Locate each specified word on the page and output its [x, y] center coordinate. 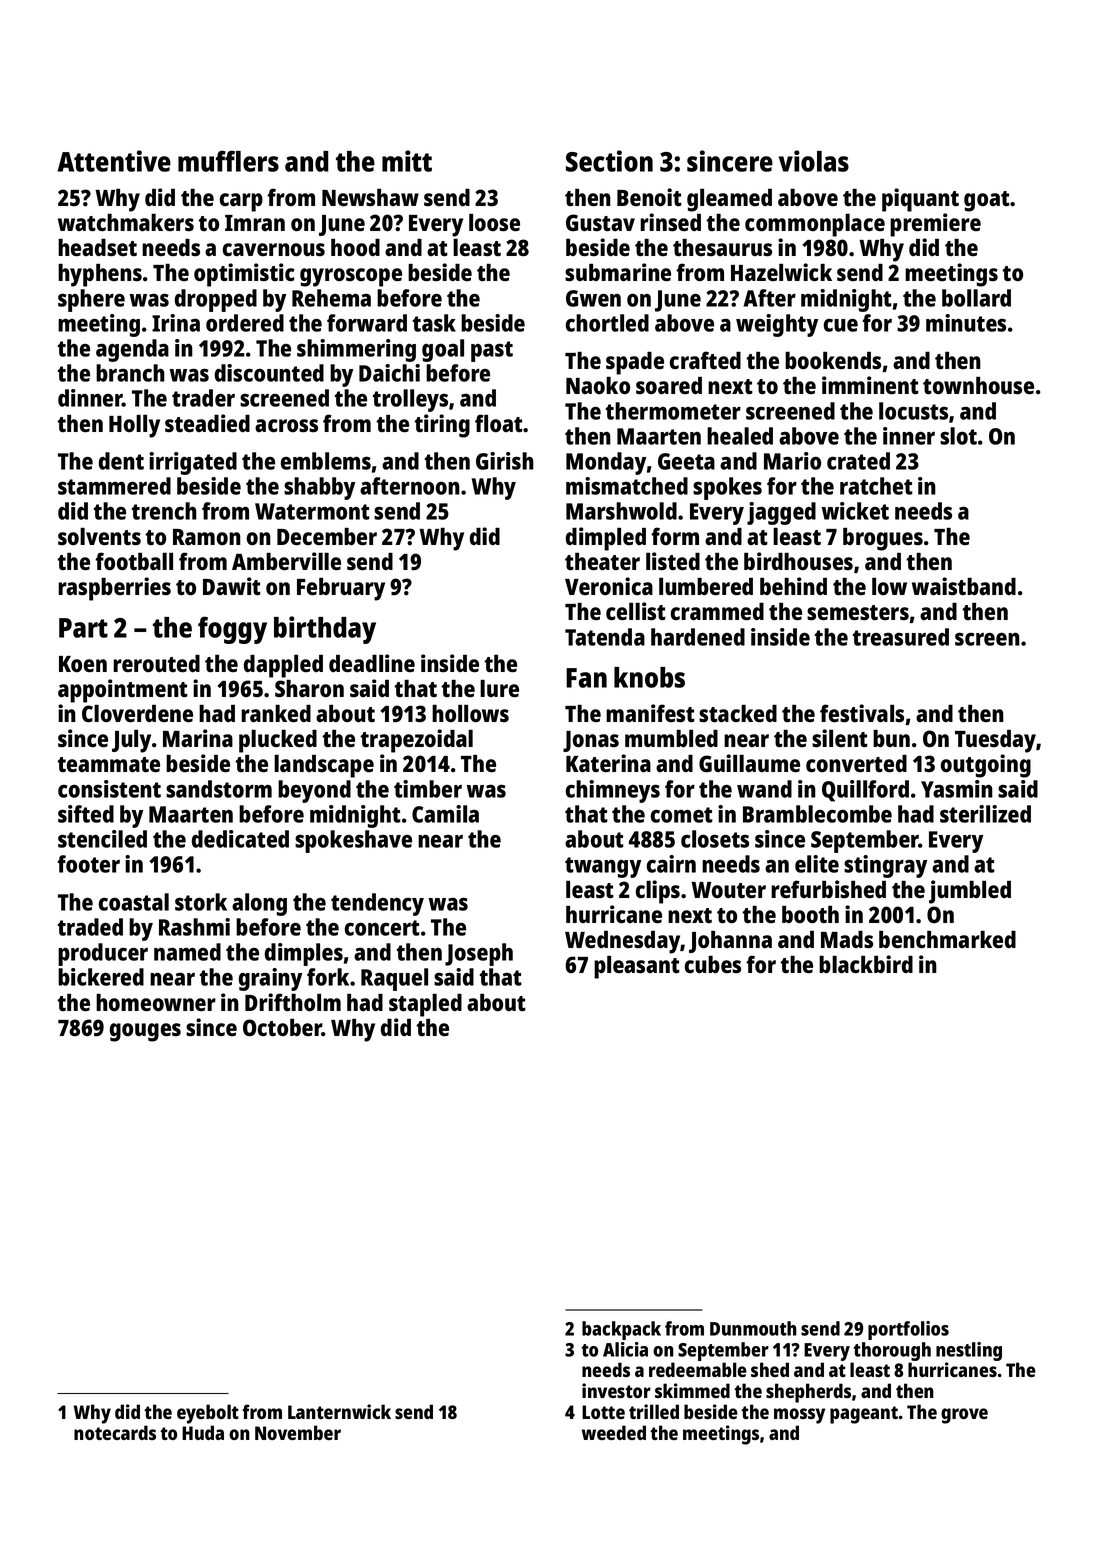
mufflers [228, 161]
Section [609, 161]
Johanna [730, 942]
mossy [799, 1416]
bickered [101, 977]
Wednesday [623, 942]
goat [986, 201]
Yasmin [957, 789]
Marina [198, 738]
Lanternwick [339, 1411]
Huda [203, 1432]
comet [682, 815]
